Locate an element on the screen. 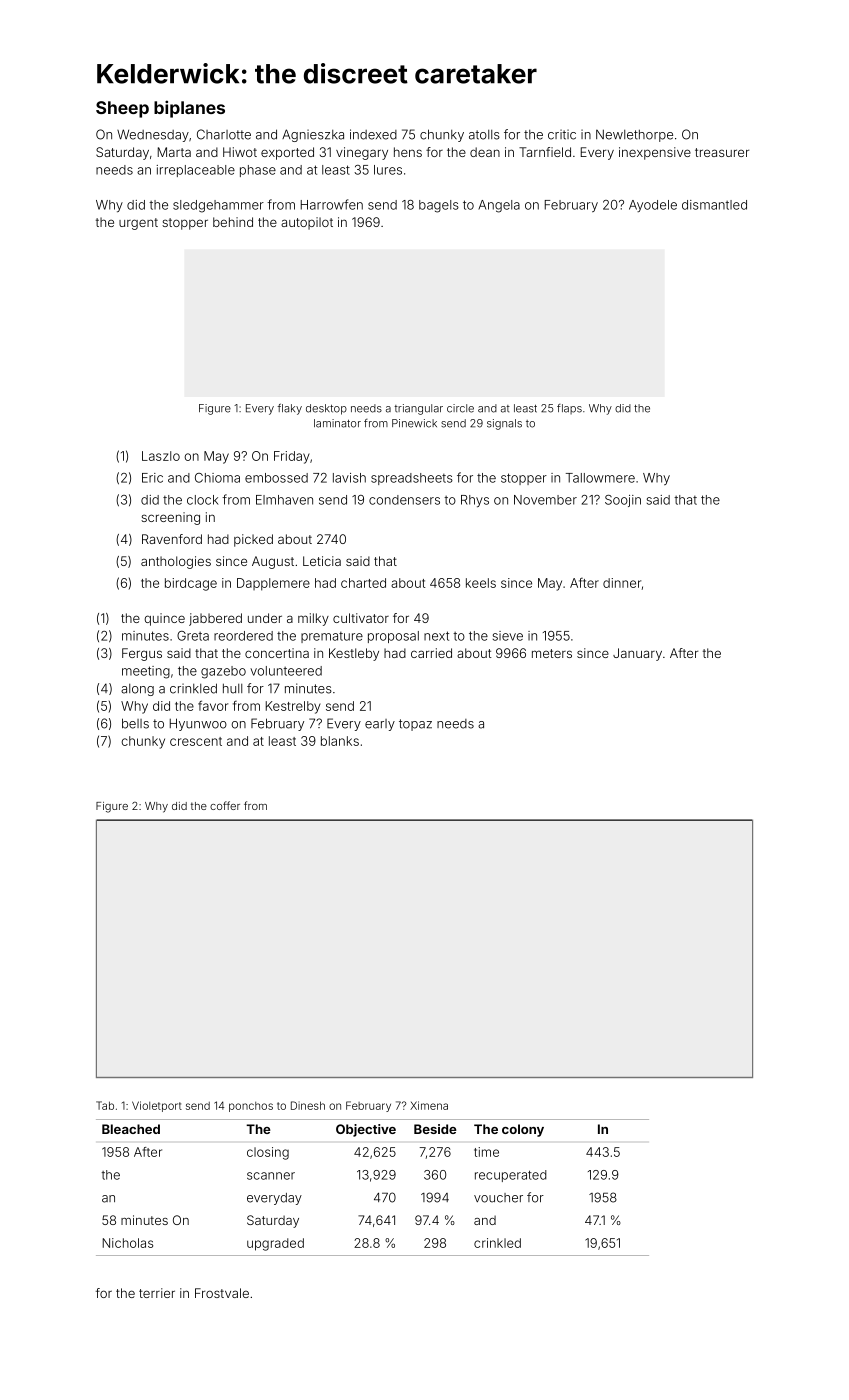  atolls is located at coordinates (484, 135).
